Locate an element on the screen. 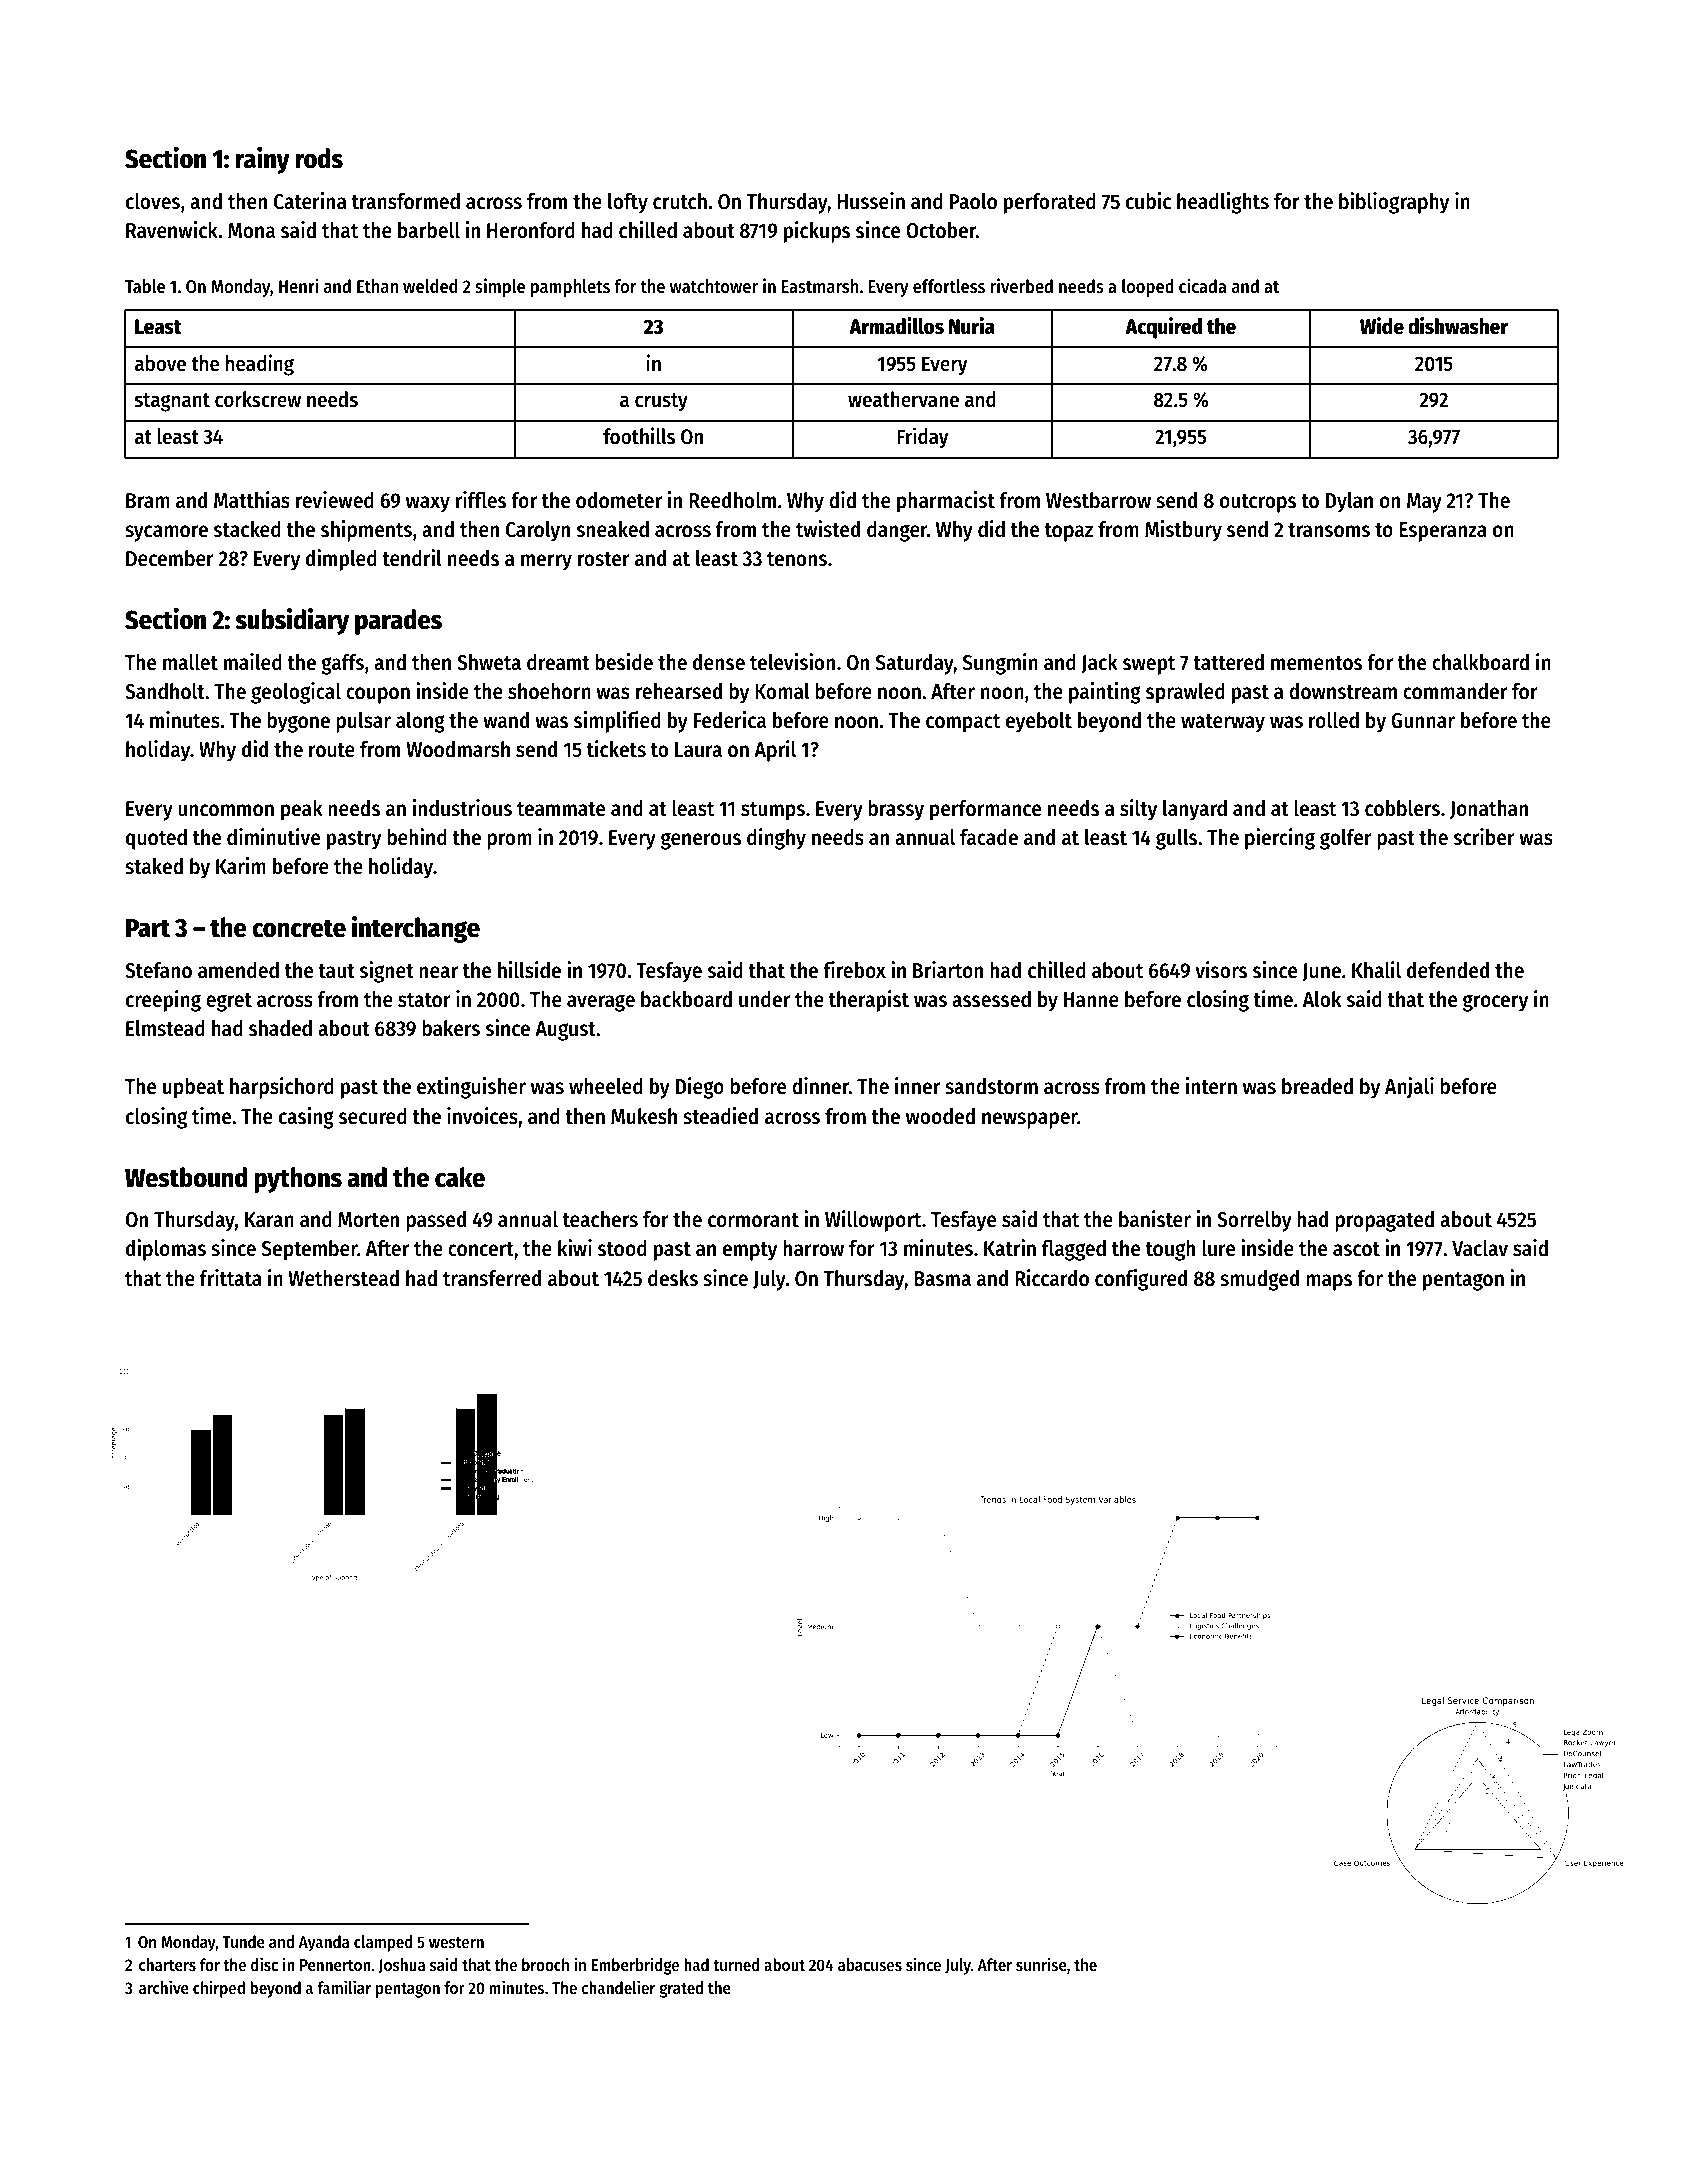 The width and height of the screenshot is (1683, 2178). dreamt is located at coordinates (558, 662).
